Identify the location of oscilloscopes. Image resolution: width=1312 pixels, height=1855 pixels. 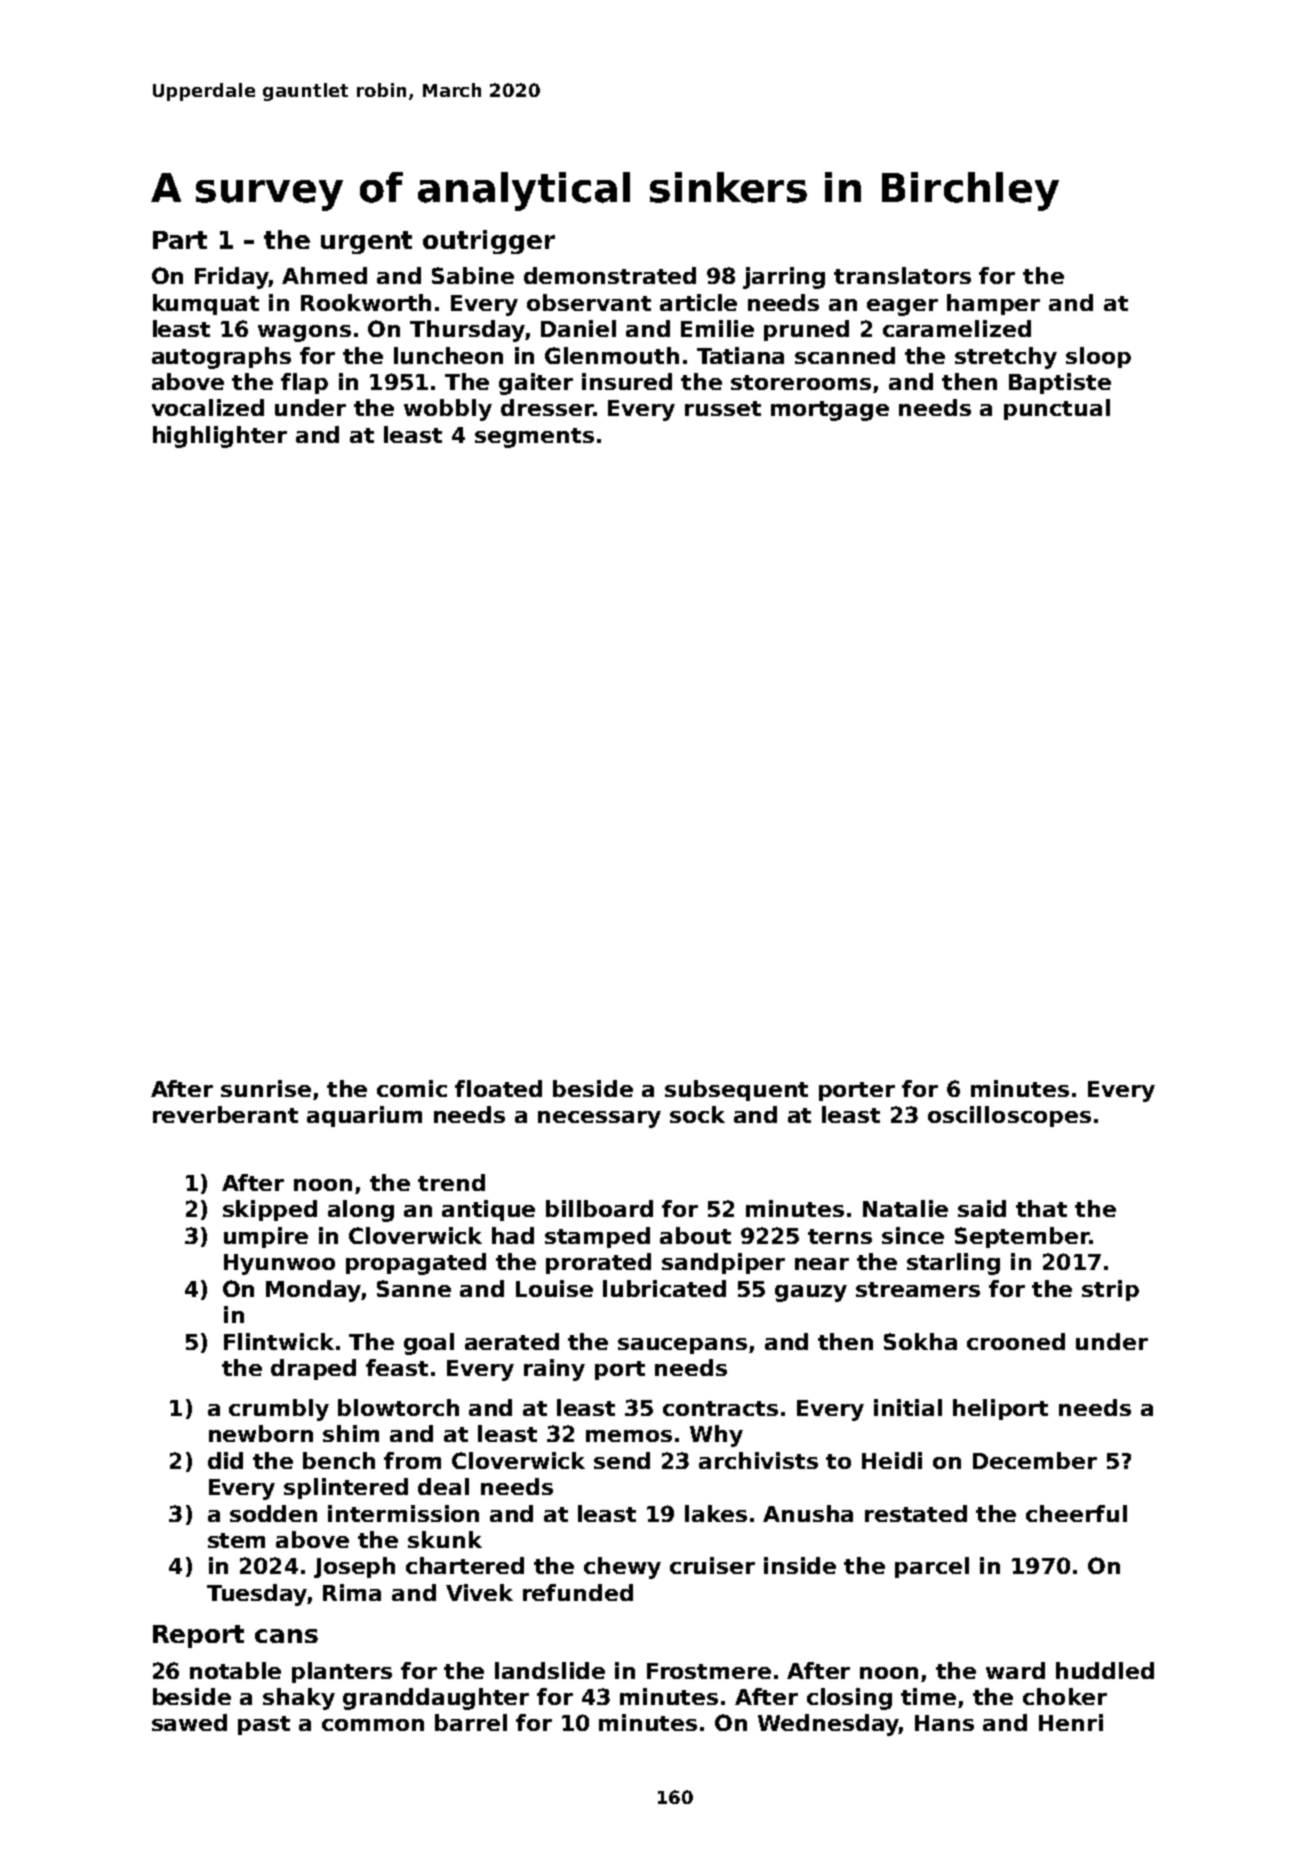
(1009, 1116).
